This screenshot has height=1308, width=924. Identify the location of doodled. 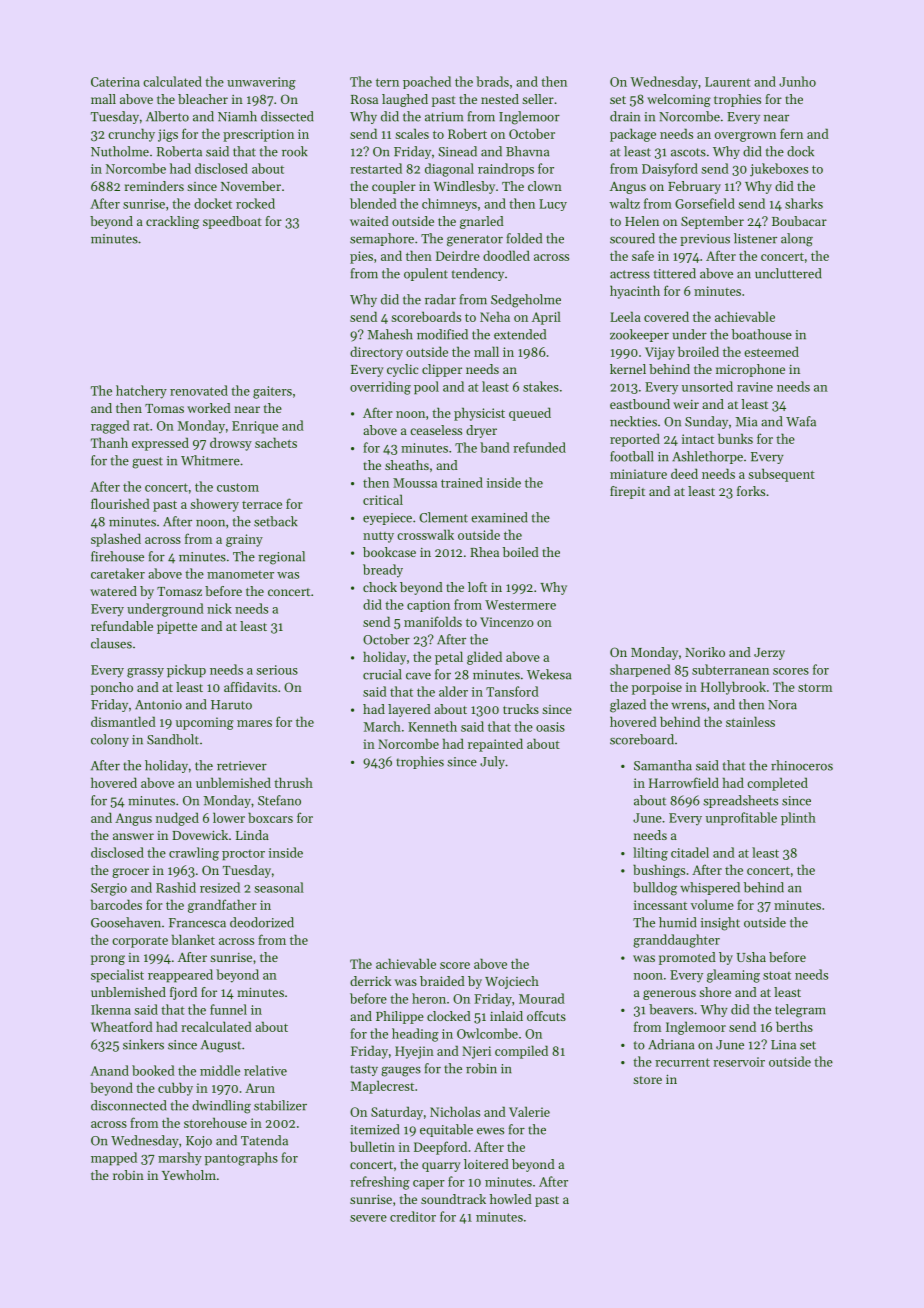
(506, 255).
